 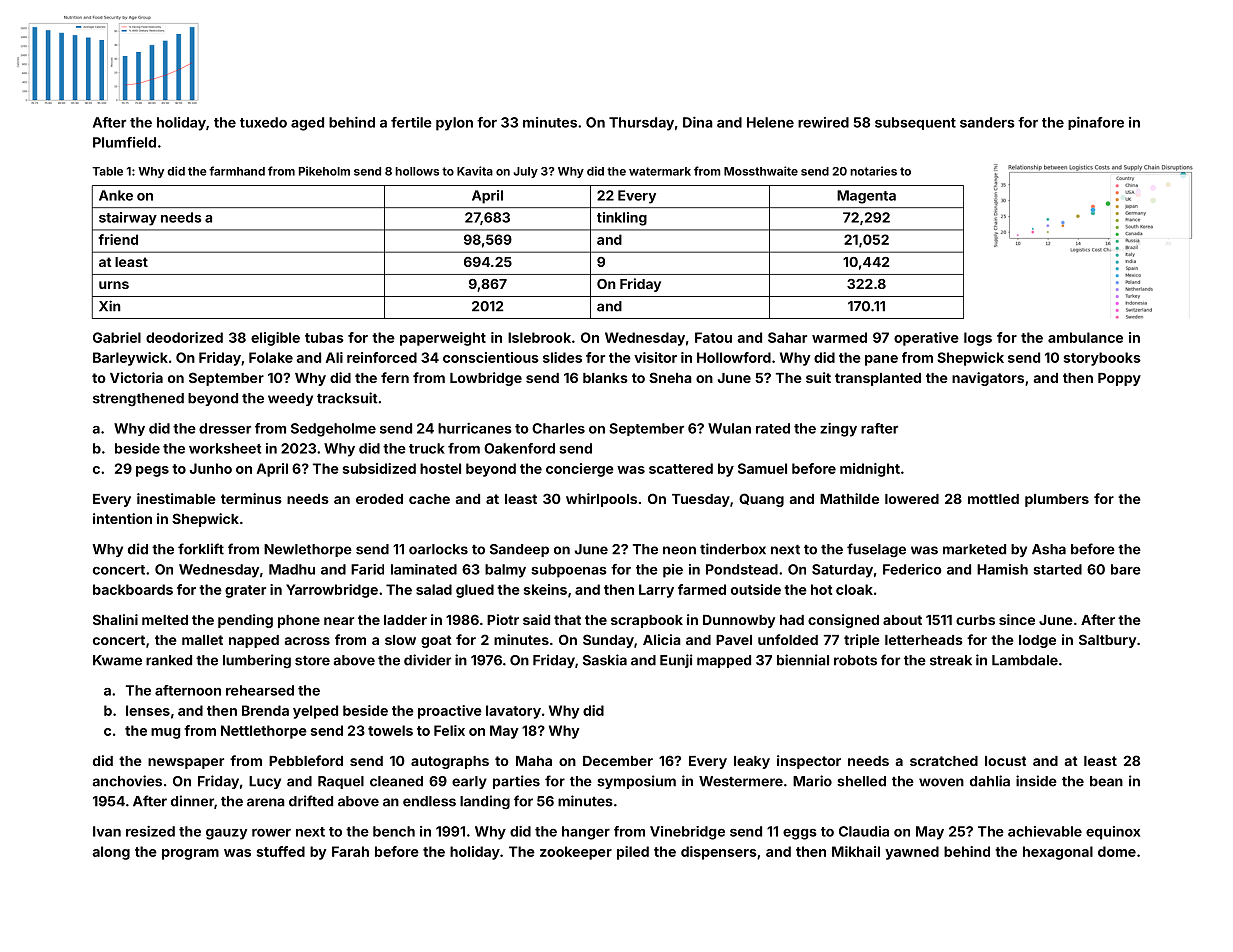 What do you see at coordinates (519, 448) in the page?
I see `Oakenford` at bounding box center [519, 448].
